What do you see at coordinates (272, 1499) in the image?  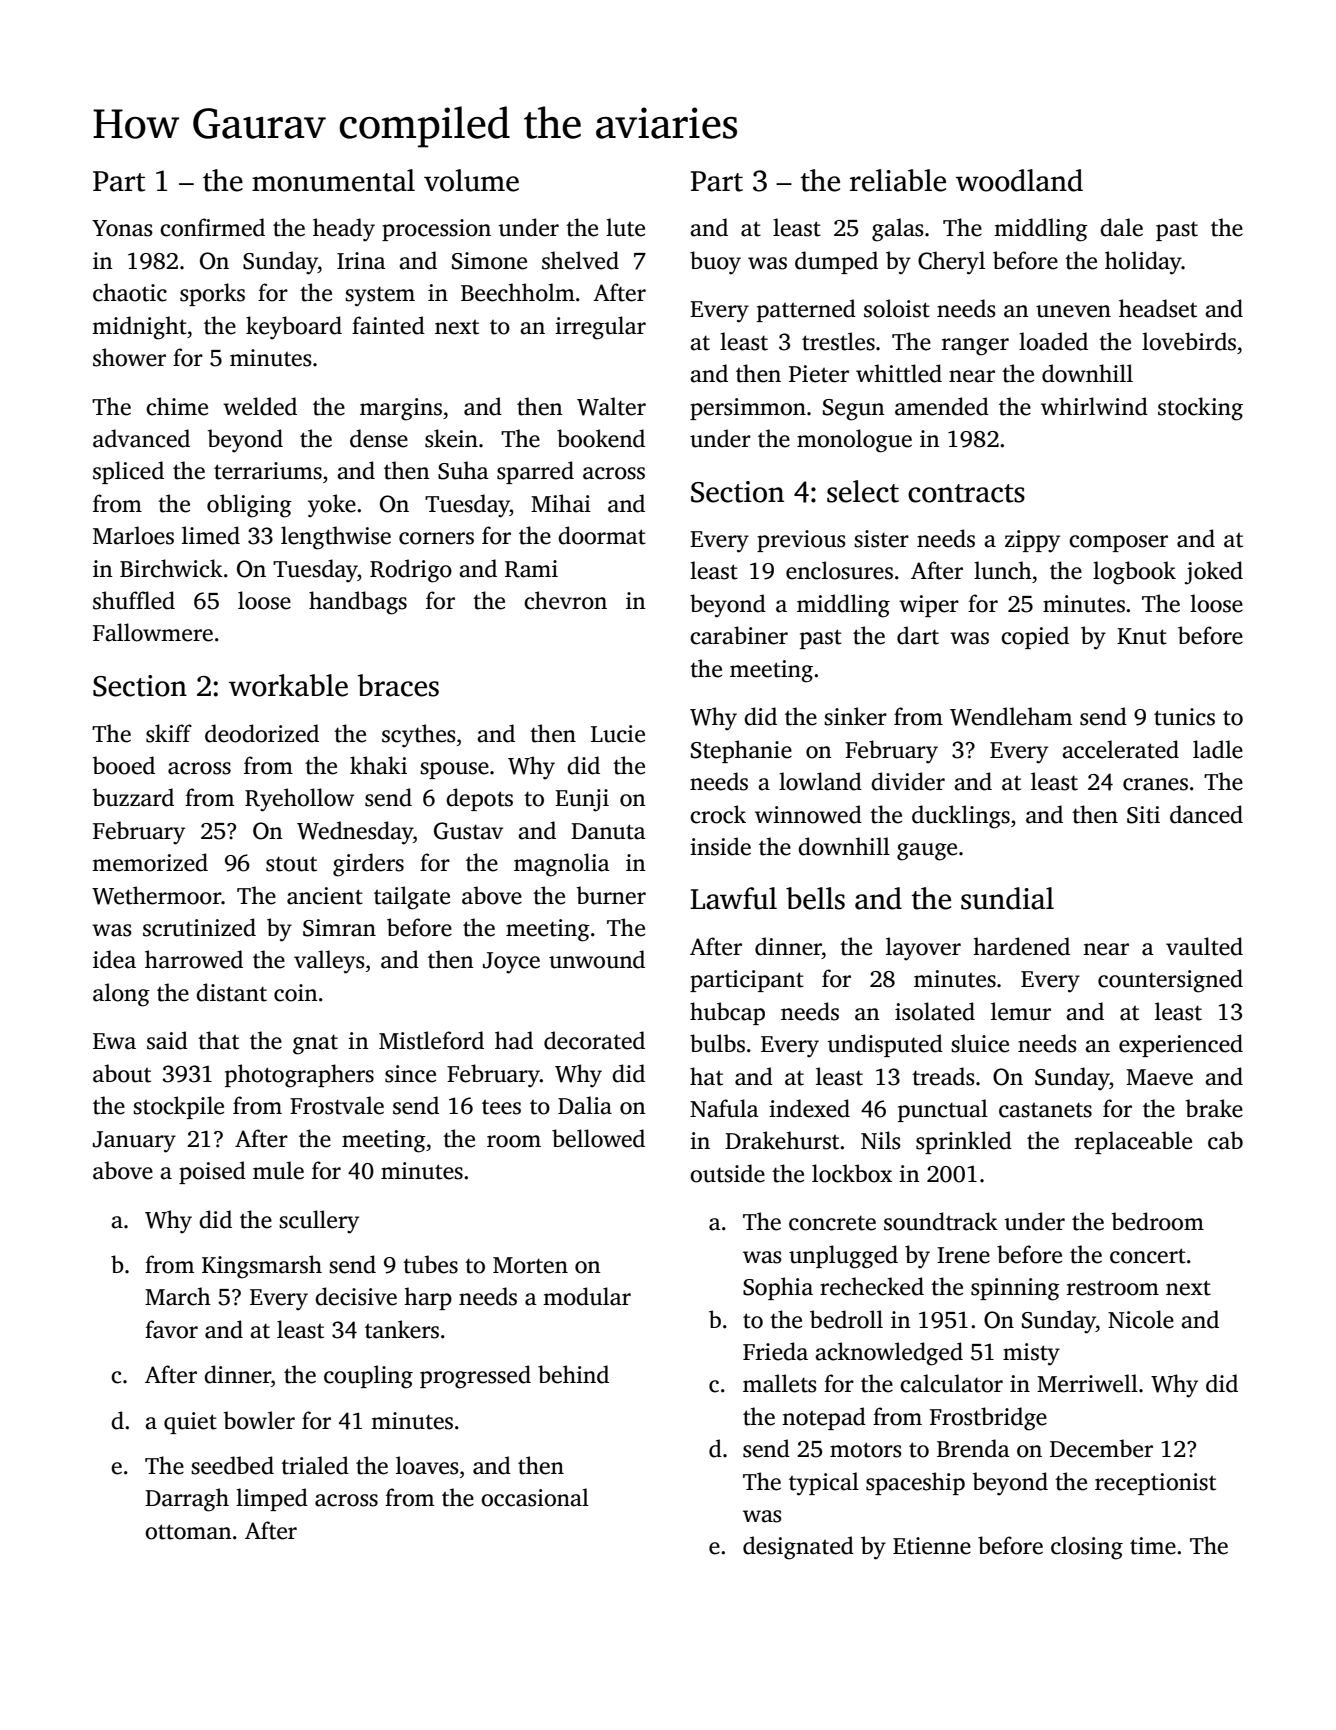 I see `limped` at bounding box center [272, 1499].
